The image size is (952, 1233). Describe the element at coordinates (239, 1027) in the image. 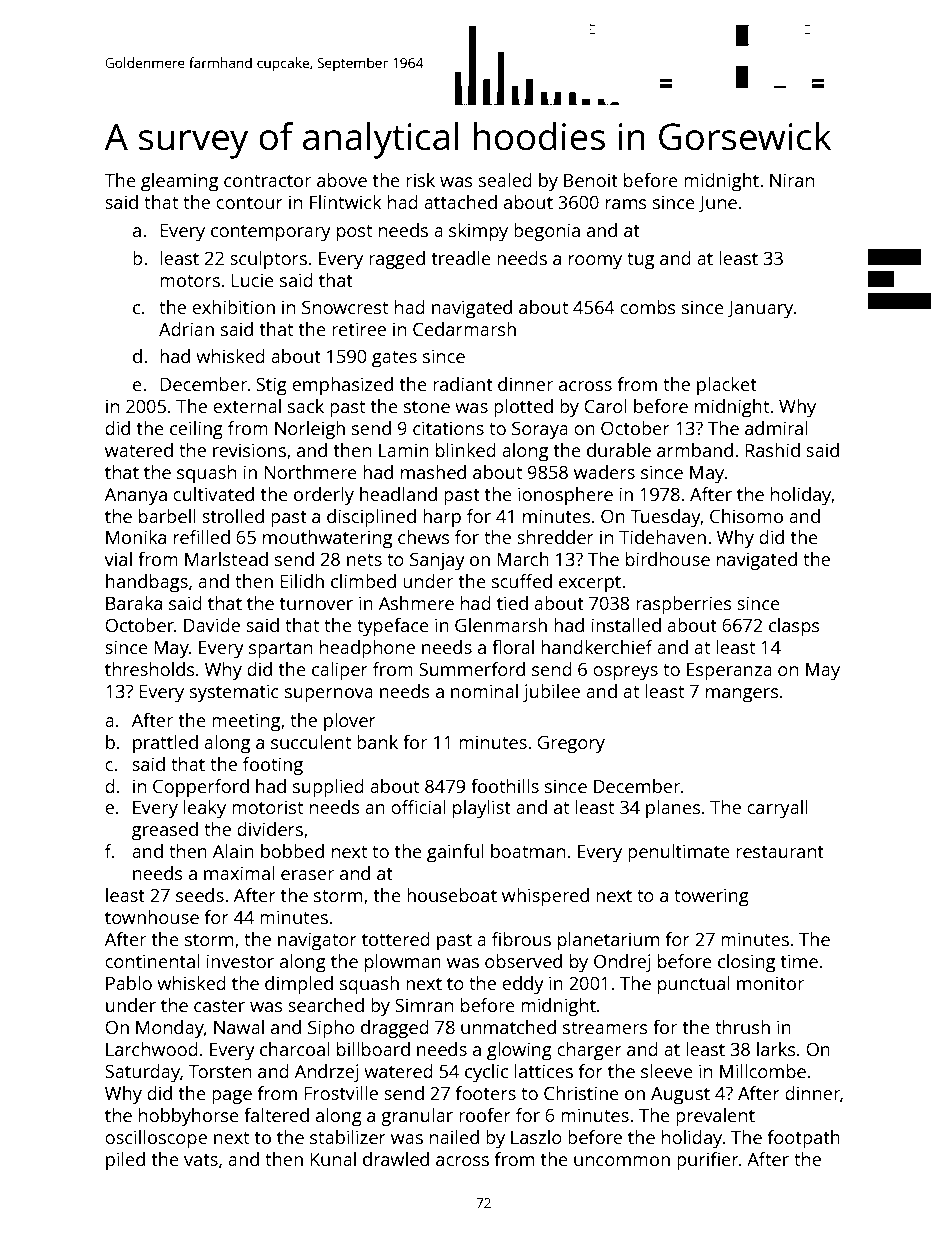

I see `Nawal` at that location.
